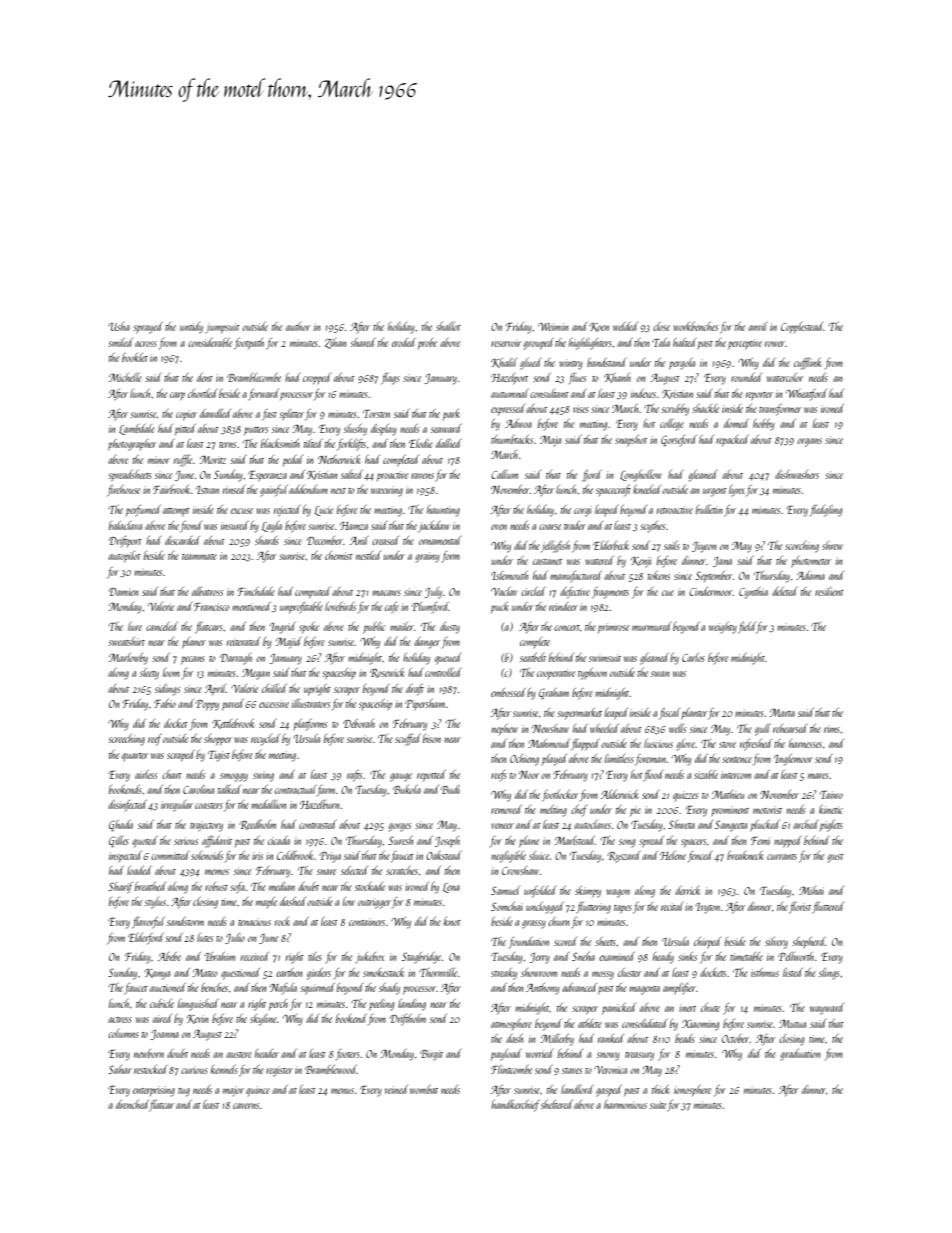 This document has height=1233, width=952. Describe the element at coordinates (193, 660) in the document. I see `pecans` at that location.
